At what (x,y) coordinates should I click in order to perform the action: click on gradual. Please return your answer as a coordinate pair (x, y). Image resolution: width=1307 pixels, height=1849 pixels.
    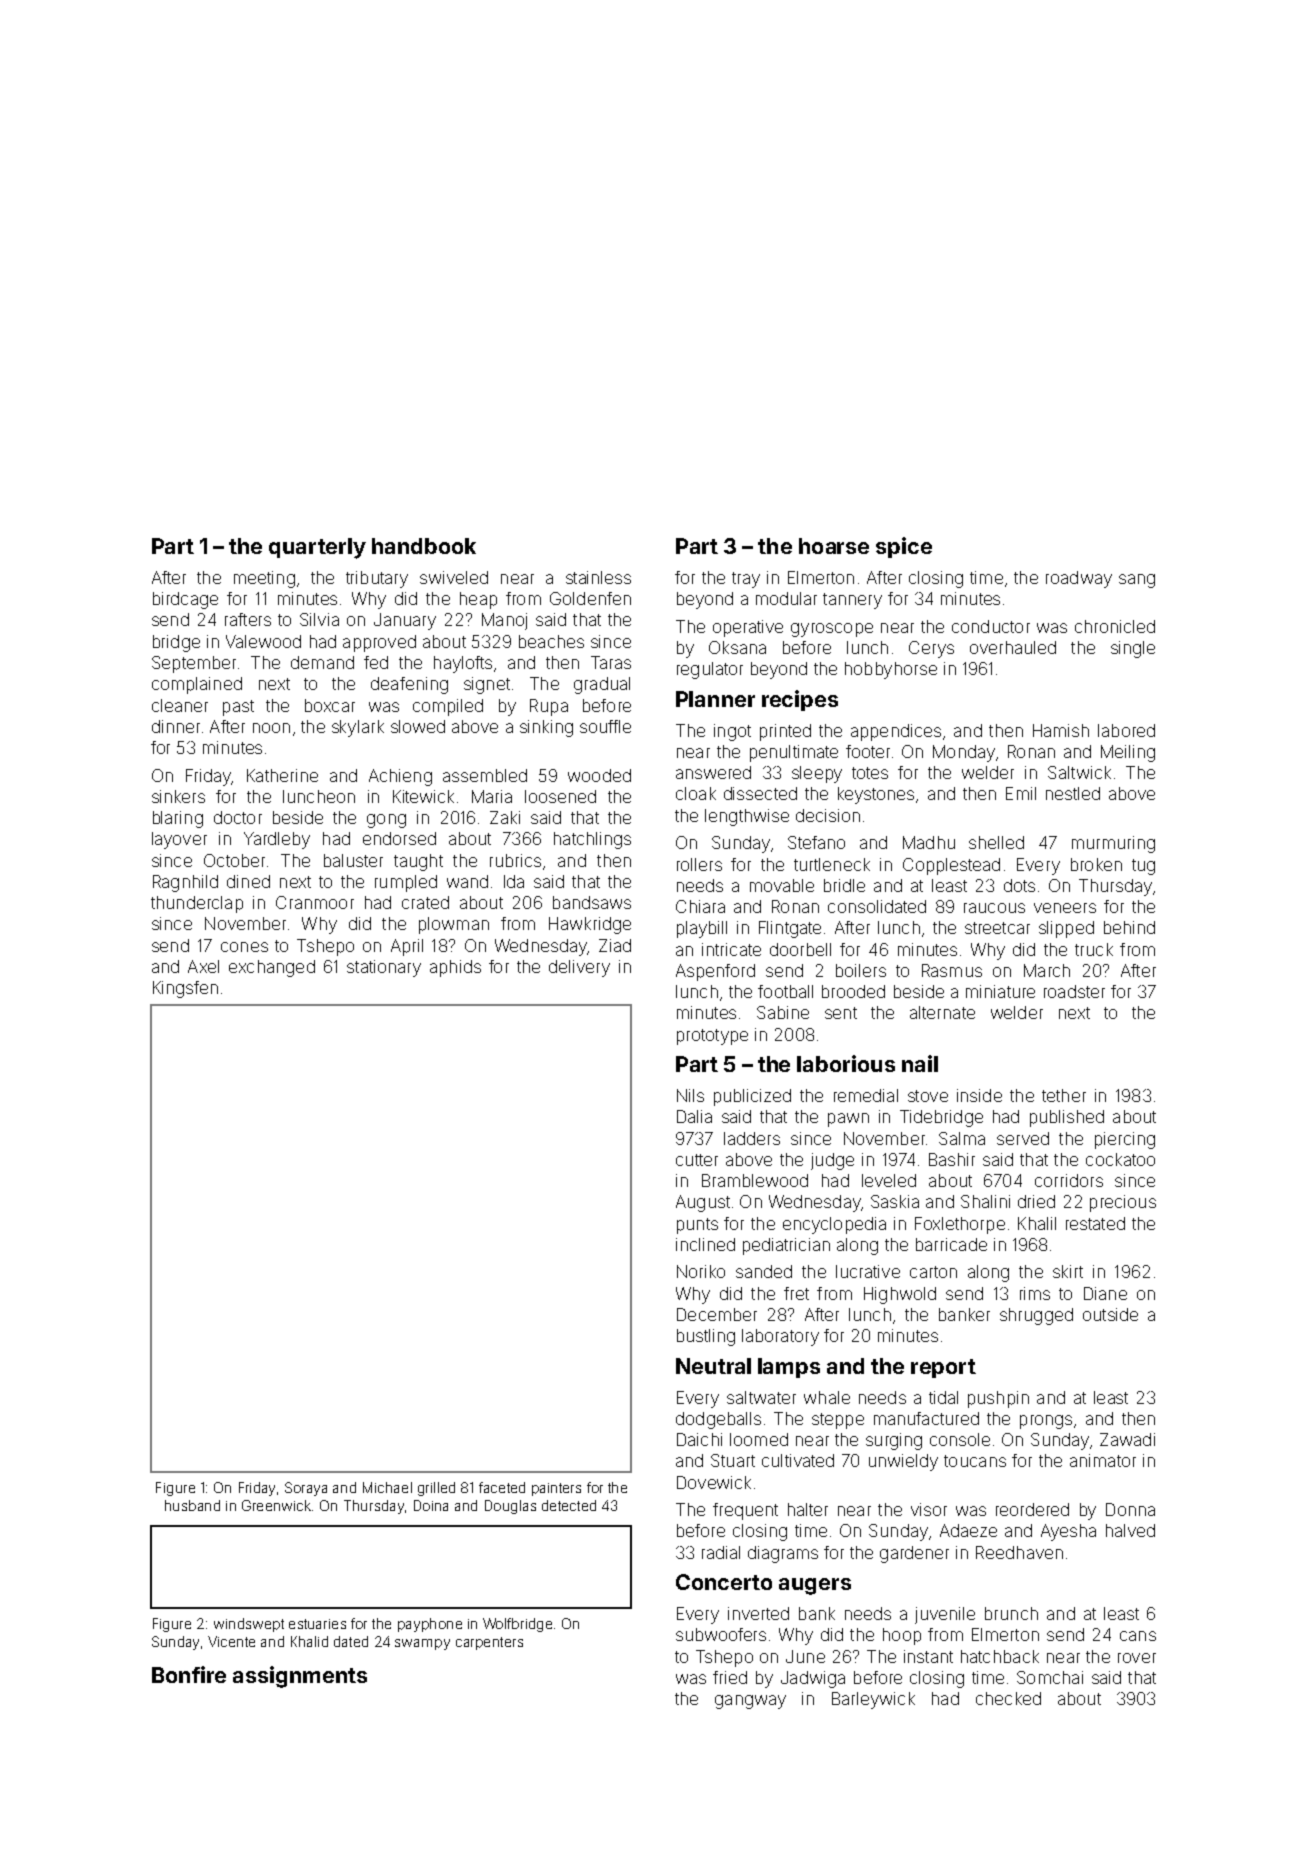
    Looking at the image, I should click on (602, 685).
